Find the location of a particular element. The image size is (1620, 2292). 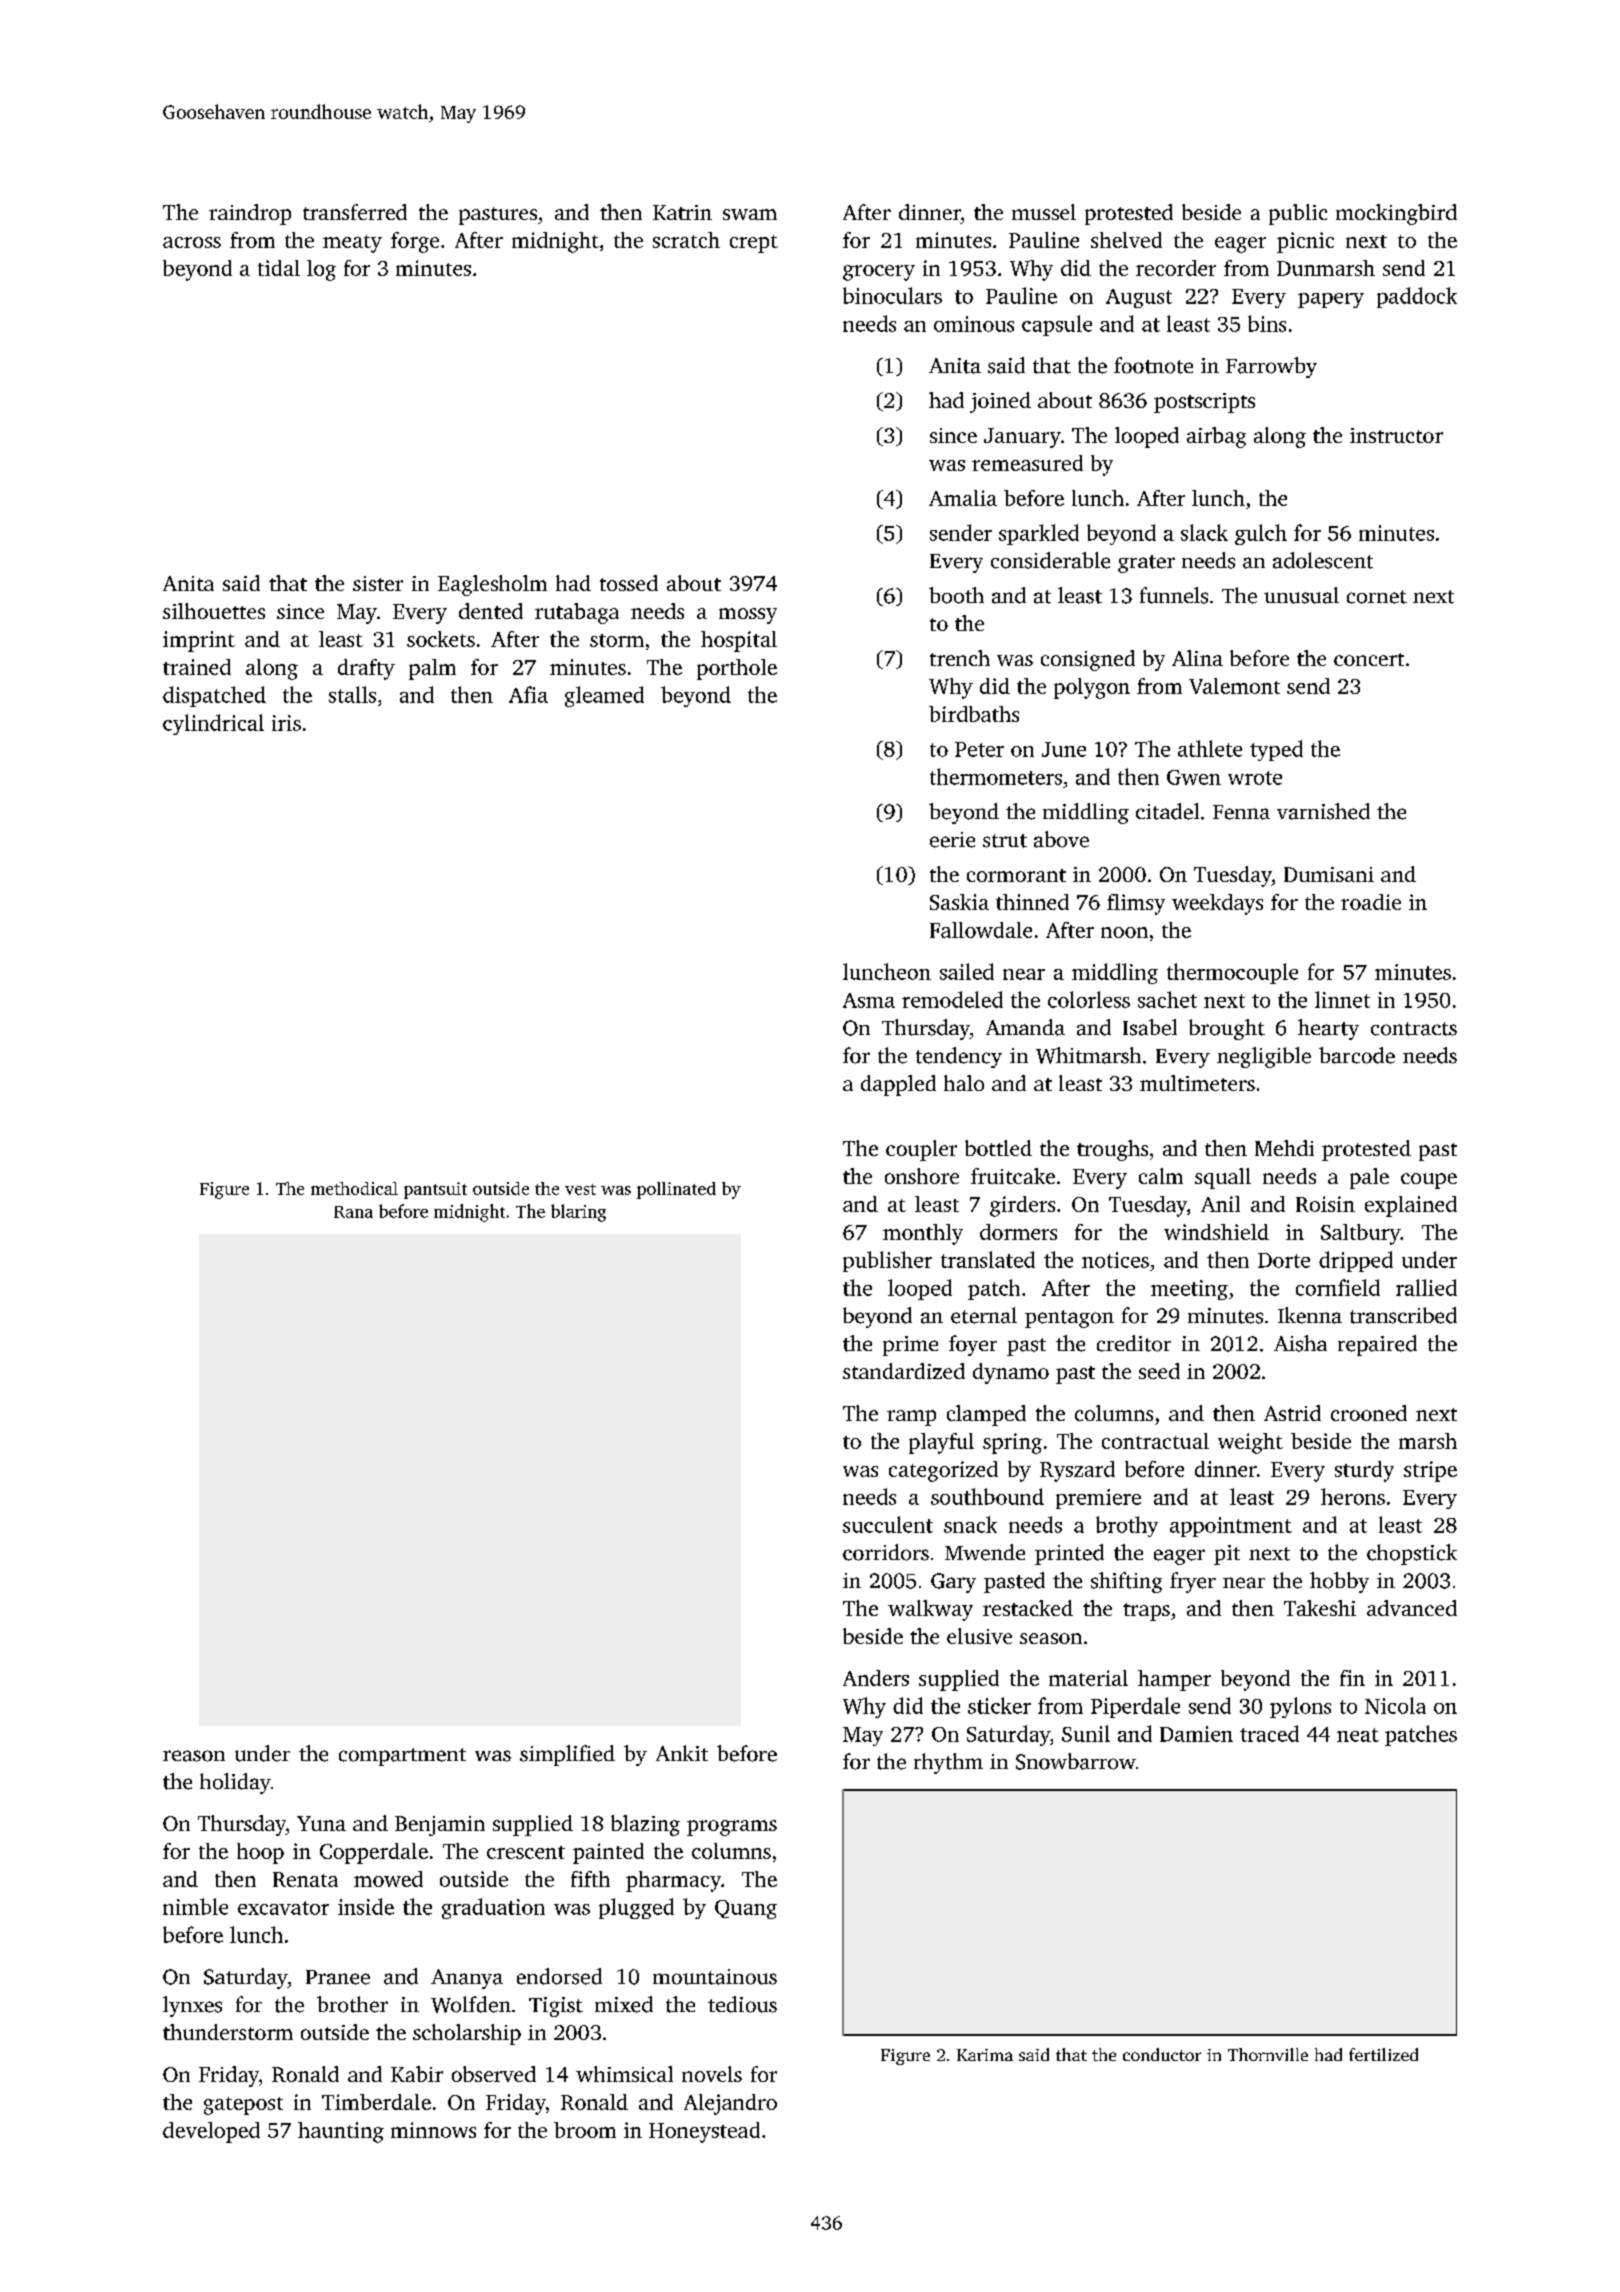

mussel is located at coordinates (1044, 212).
